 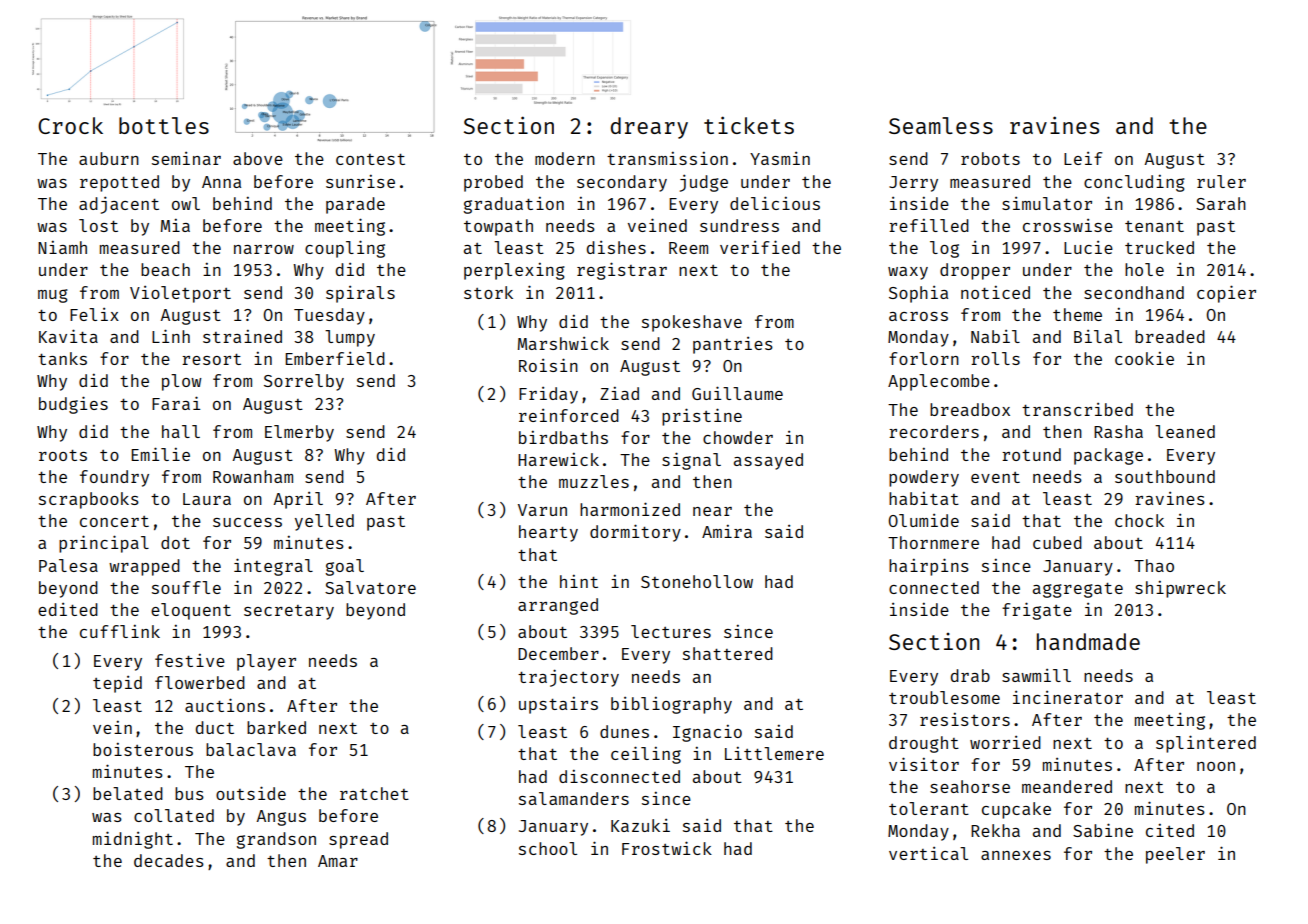 I want to click on roots, so click(x=63, y=455).
